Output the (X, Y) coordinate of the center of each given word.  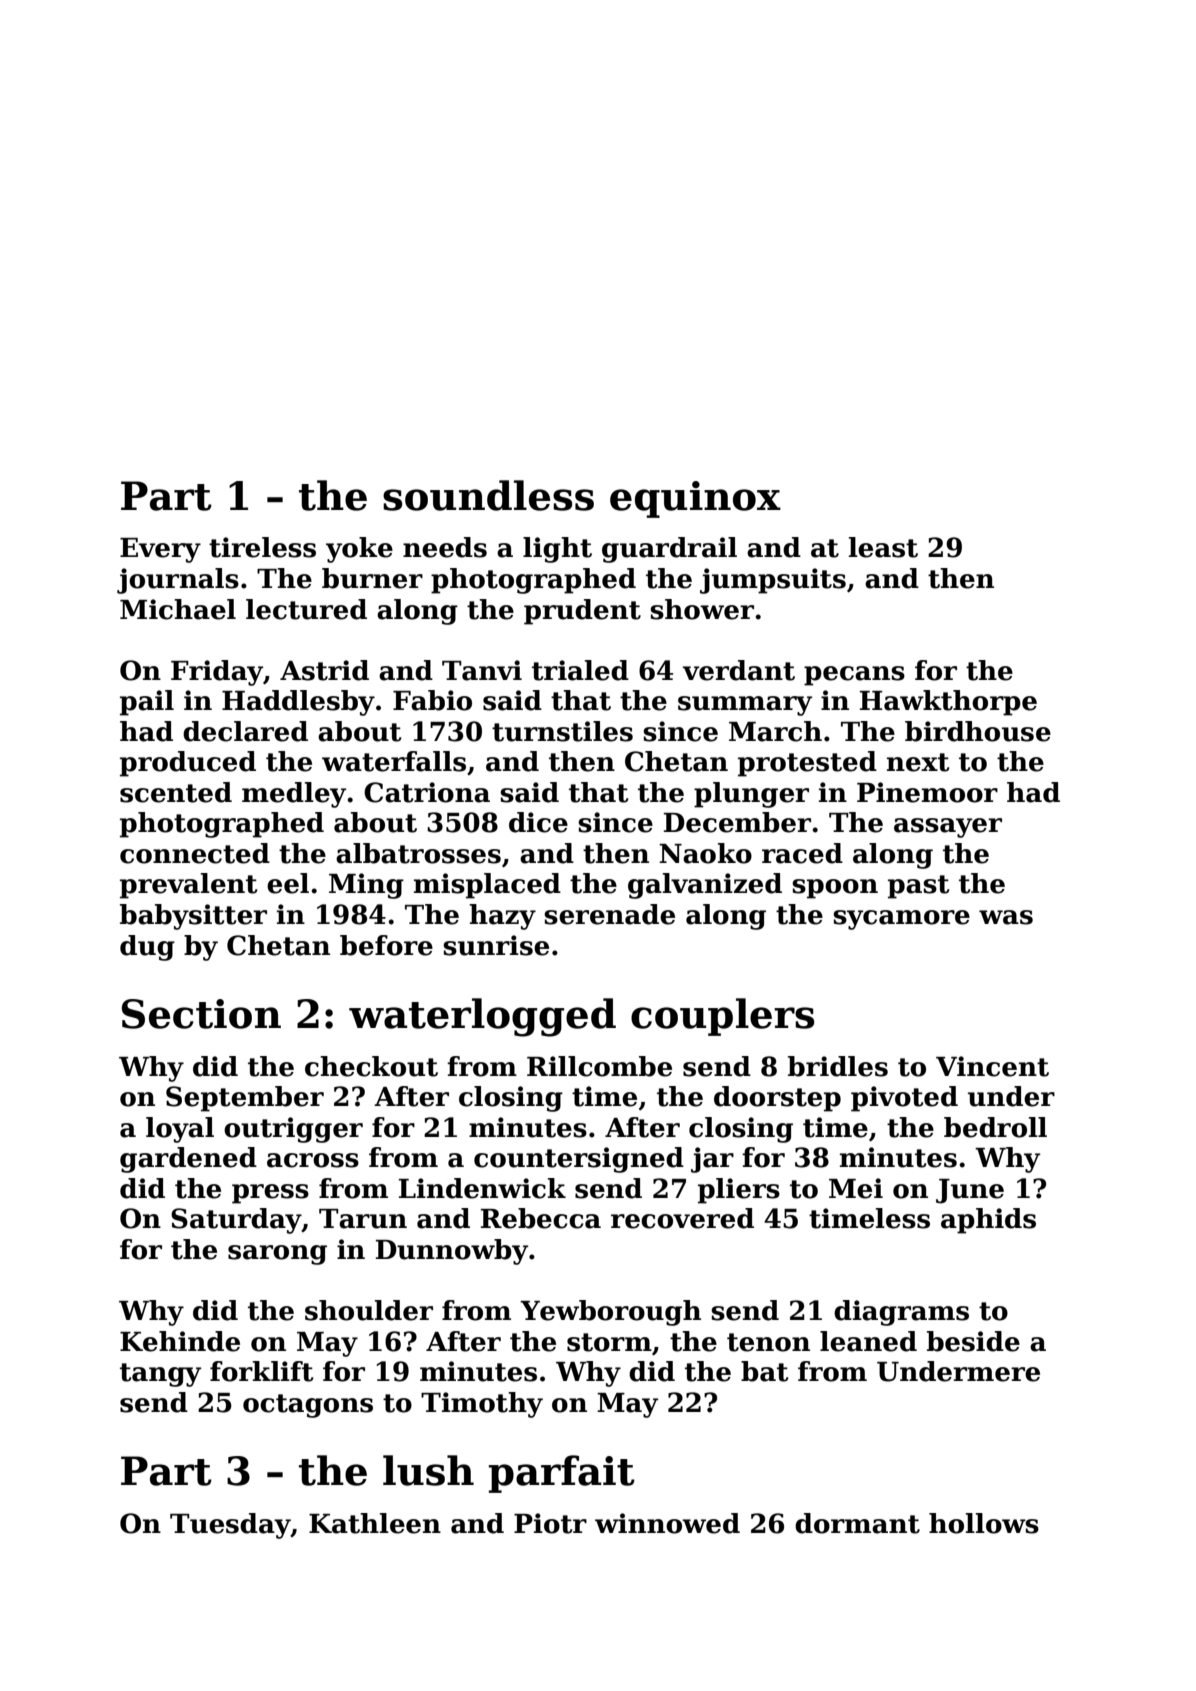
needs (445, 547)
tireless (262, 547)
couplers (723, 1017)
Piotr (550, 1523)
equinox (695, 499)
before (386, 945)
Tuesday (230, 1526)
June (970, 1191)
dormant (857, 1523)
